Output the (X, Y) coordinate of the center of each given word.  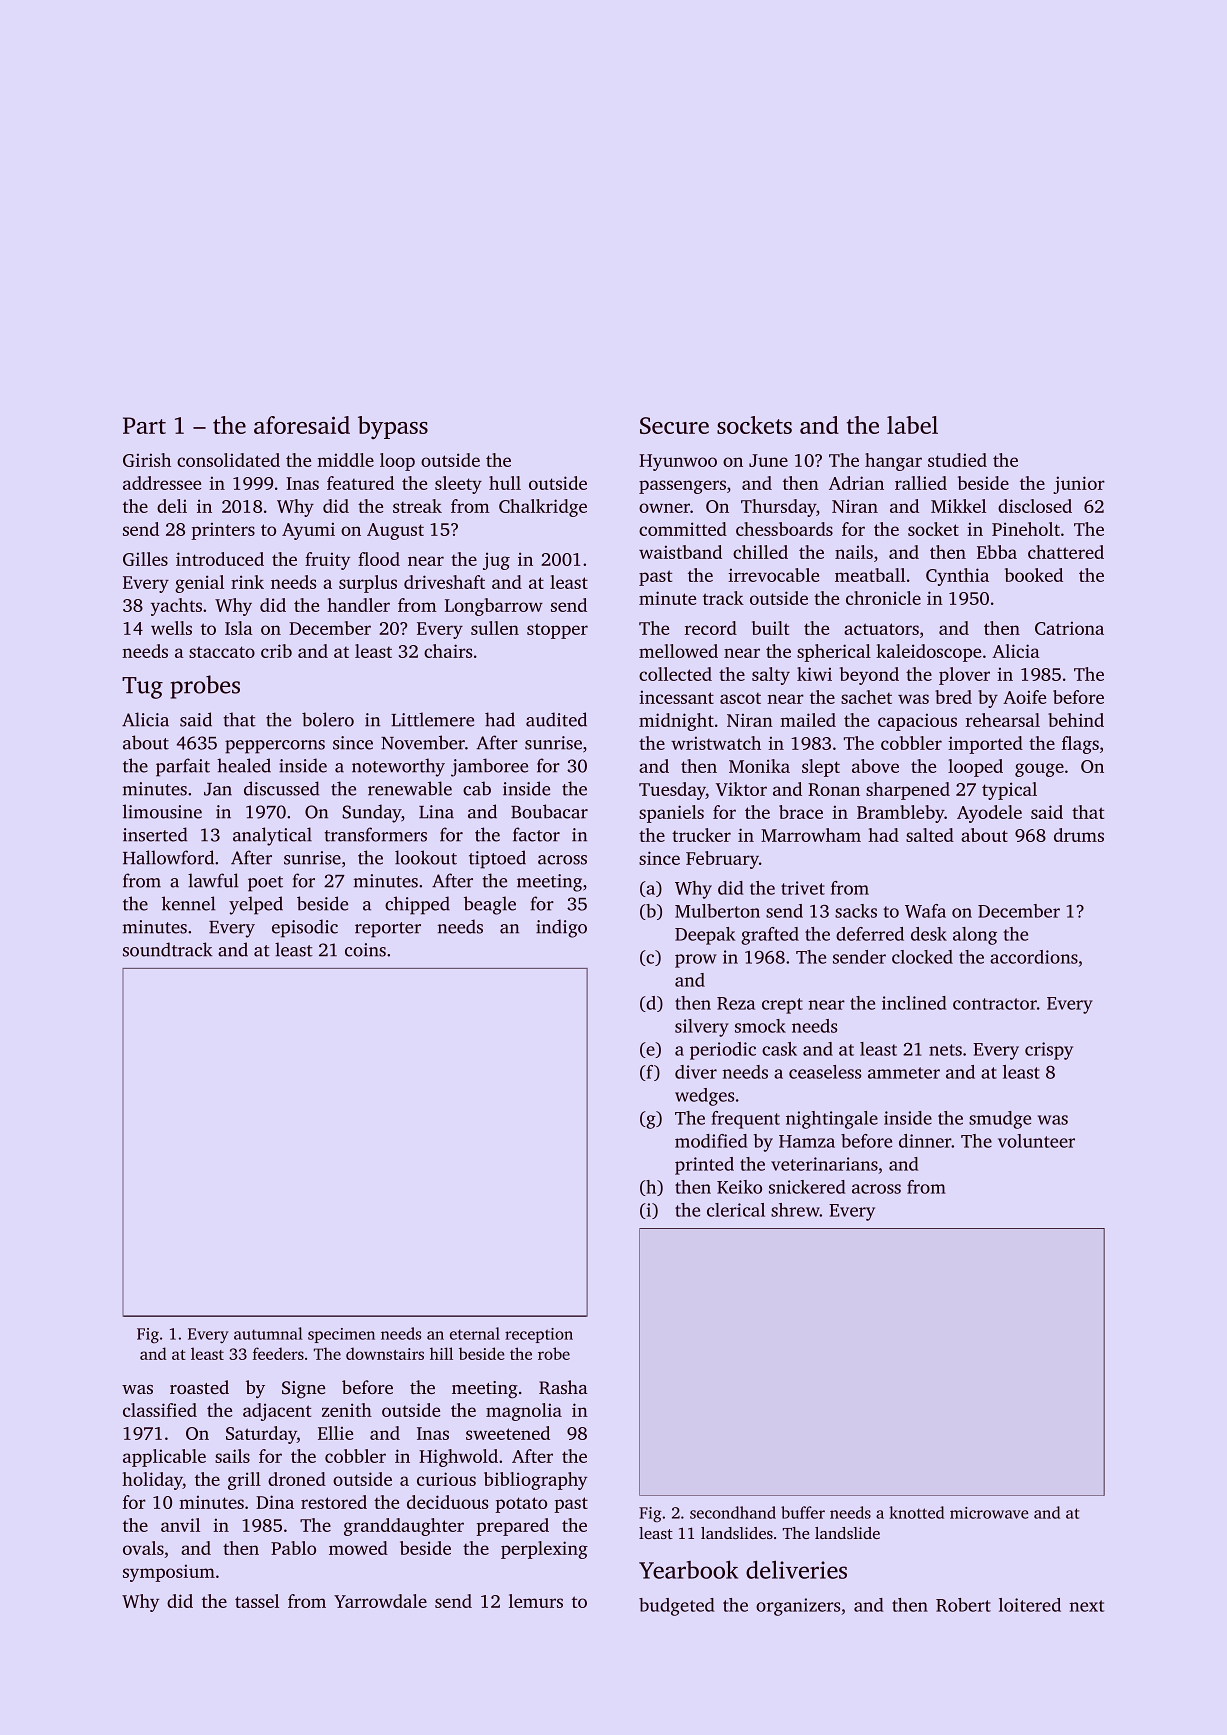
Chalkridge (543, 508)
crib (276, 651)
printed (704, 1166)
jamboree (489, 767)
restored (334, 1502)
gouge (1039, 770)
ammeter (904, 1073)
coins (365, 950)
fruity (327, 561)
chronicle (883, 598)
